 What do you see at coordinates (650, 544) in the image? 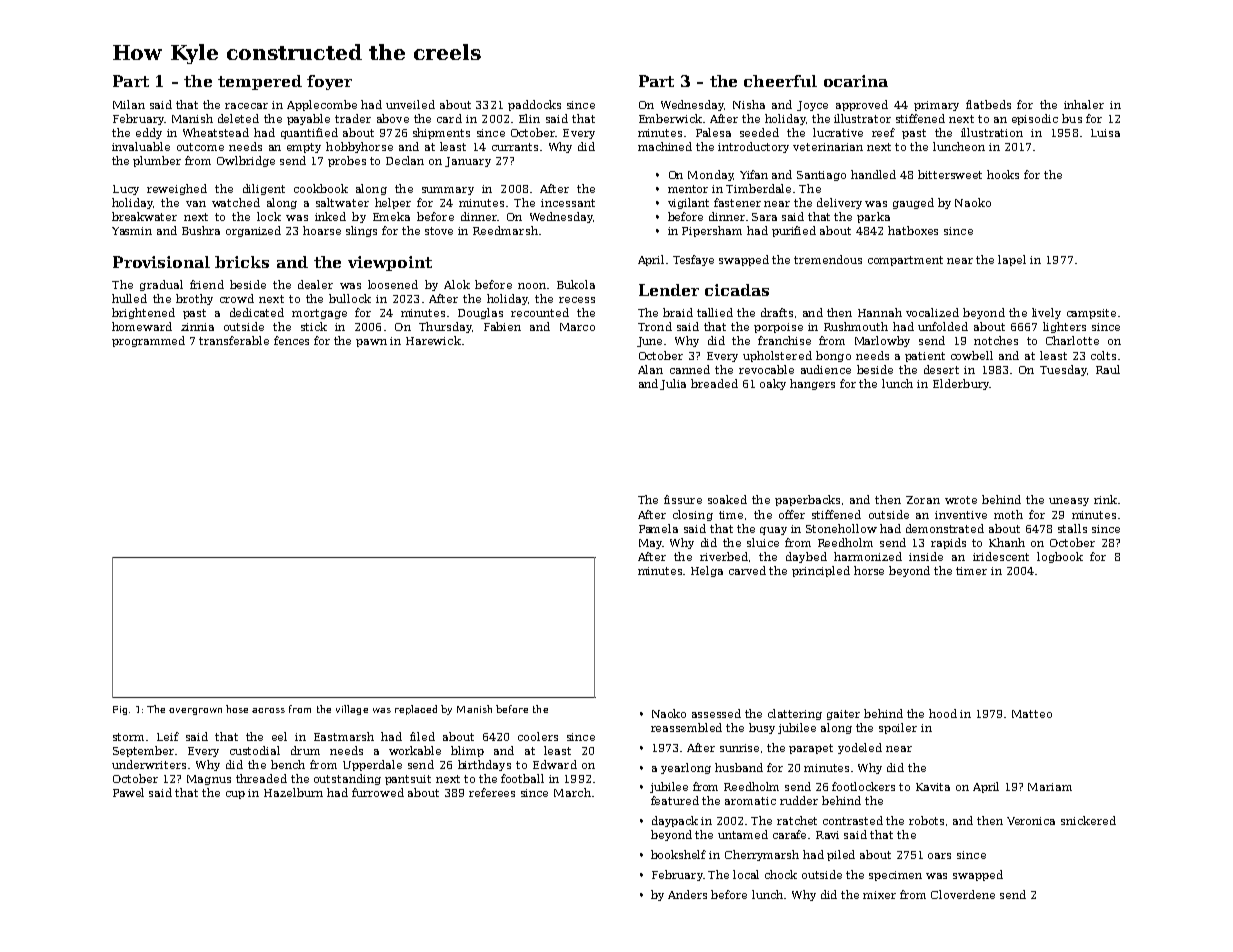
I see `May` at bounding box center [650, 544].
